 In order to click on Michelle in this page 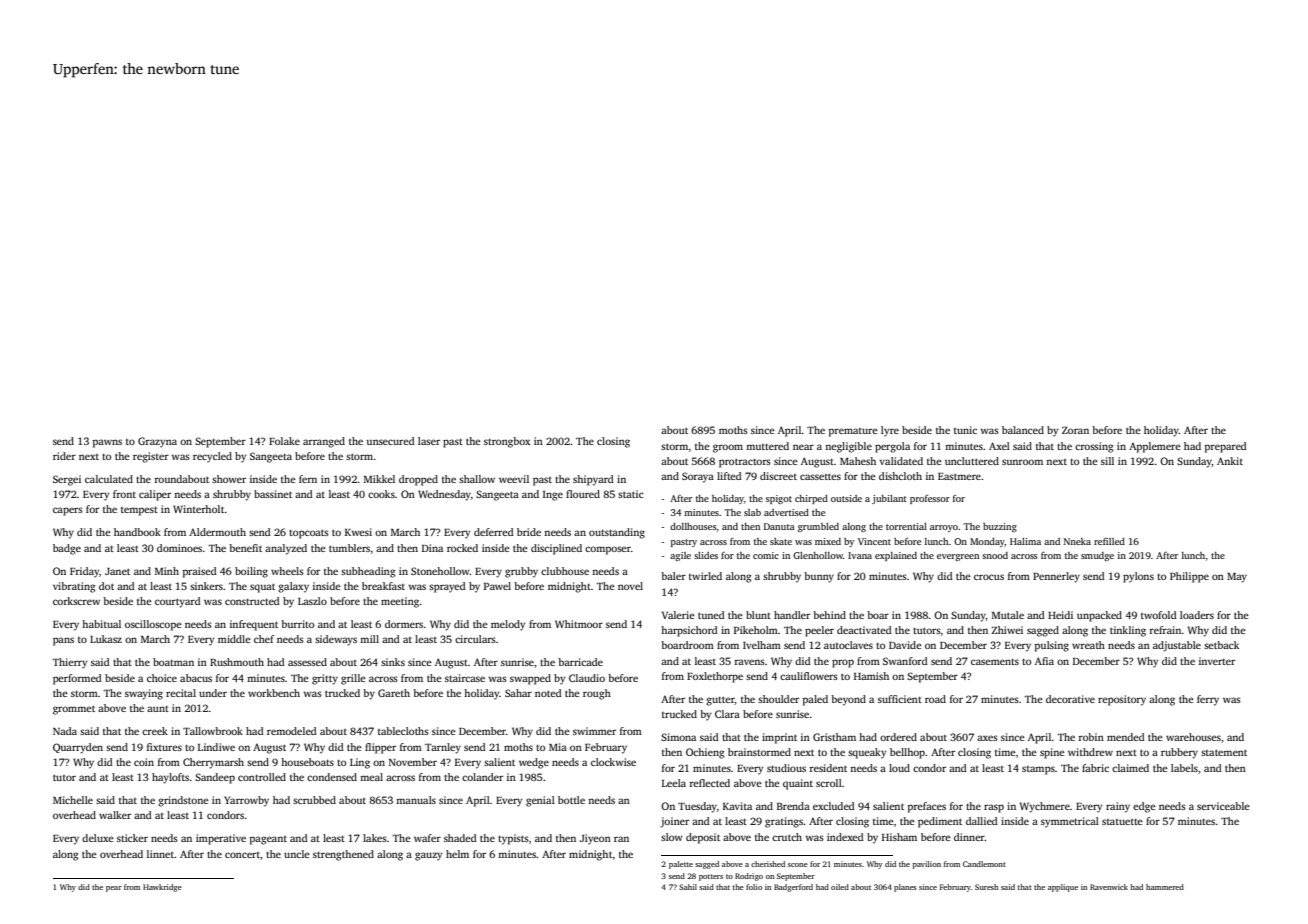, I will do `click(73, 800)`.
